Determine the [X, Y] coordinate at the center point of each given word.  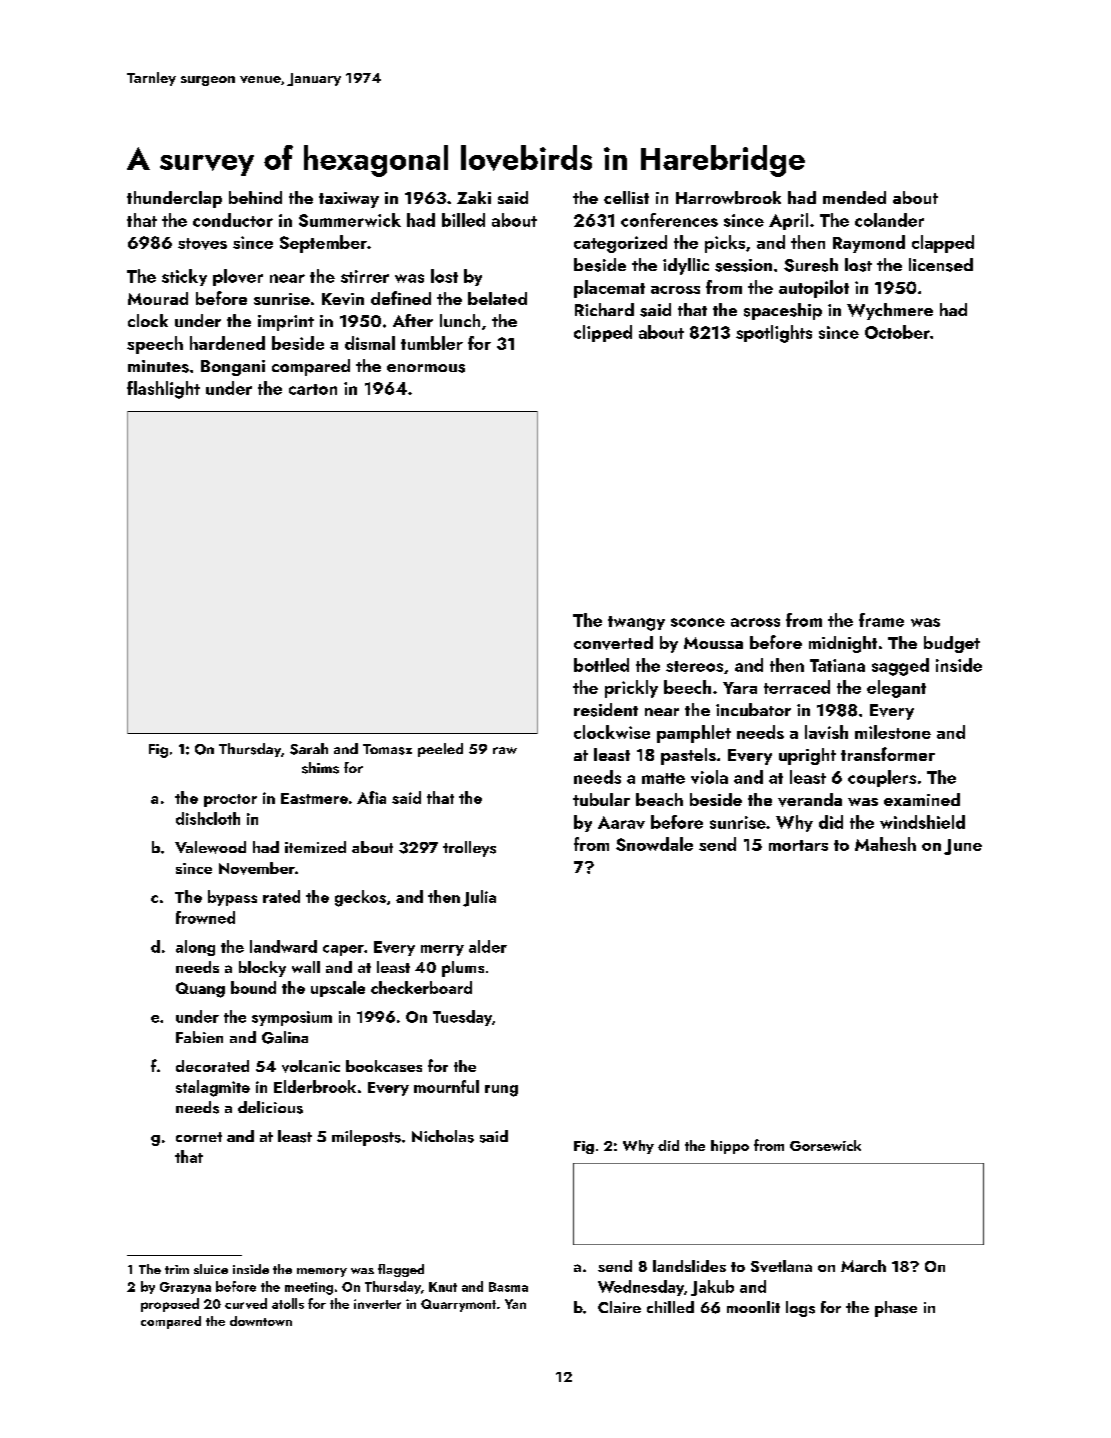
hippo [730, 1147]
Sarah [309, 749]
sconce [698, 622]
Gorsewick [825, 1145]
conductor [233, 220]
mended [854, 197]
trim [177, 1269]
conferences [669, 220]
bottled [601, 665]
